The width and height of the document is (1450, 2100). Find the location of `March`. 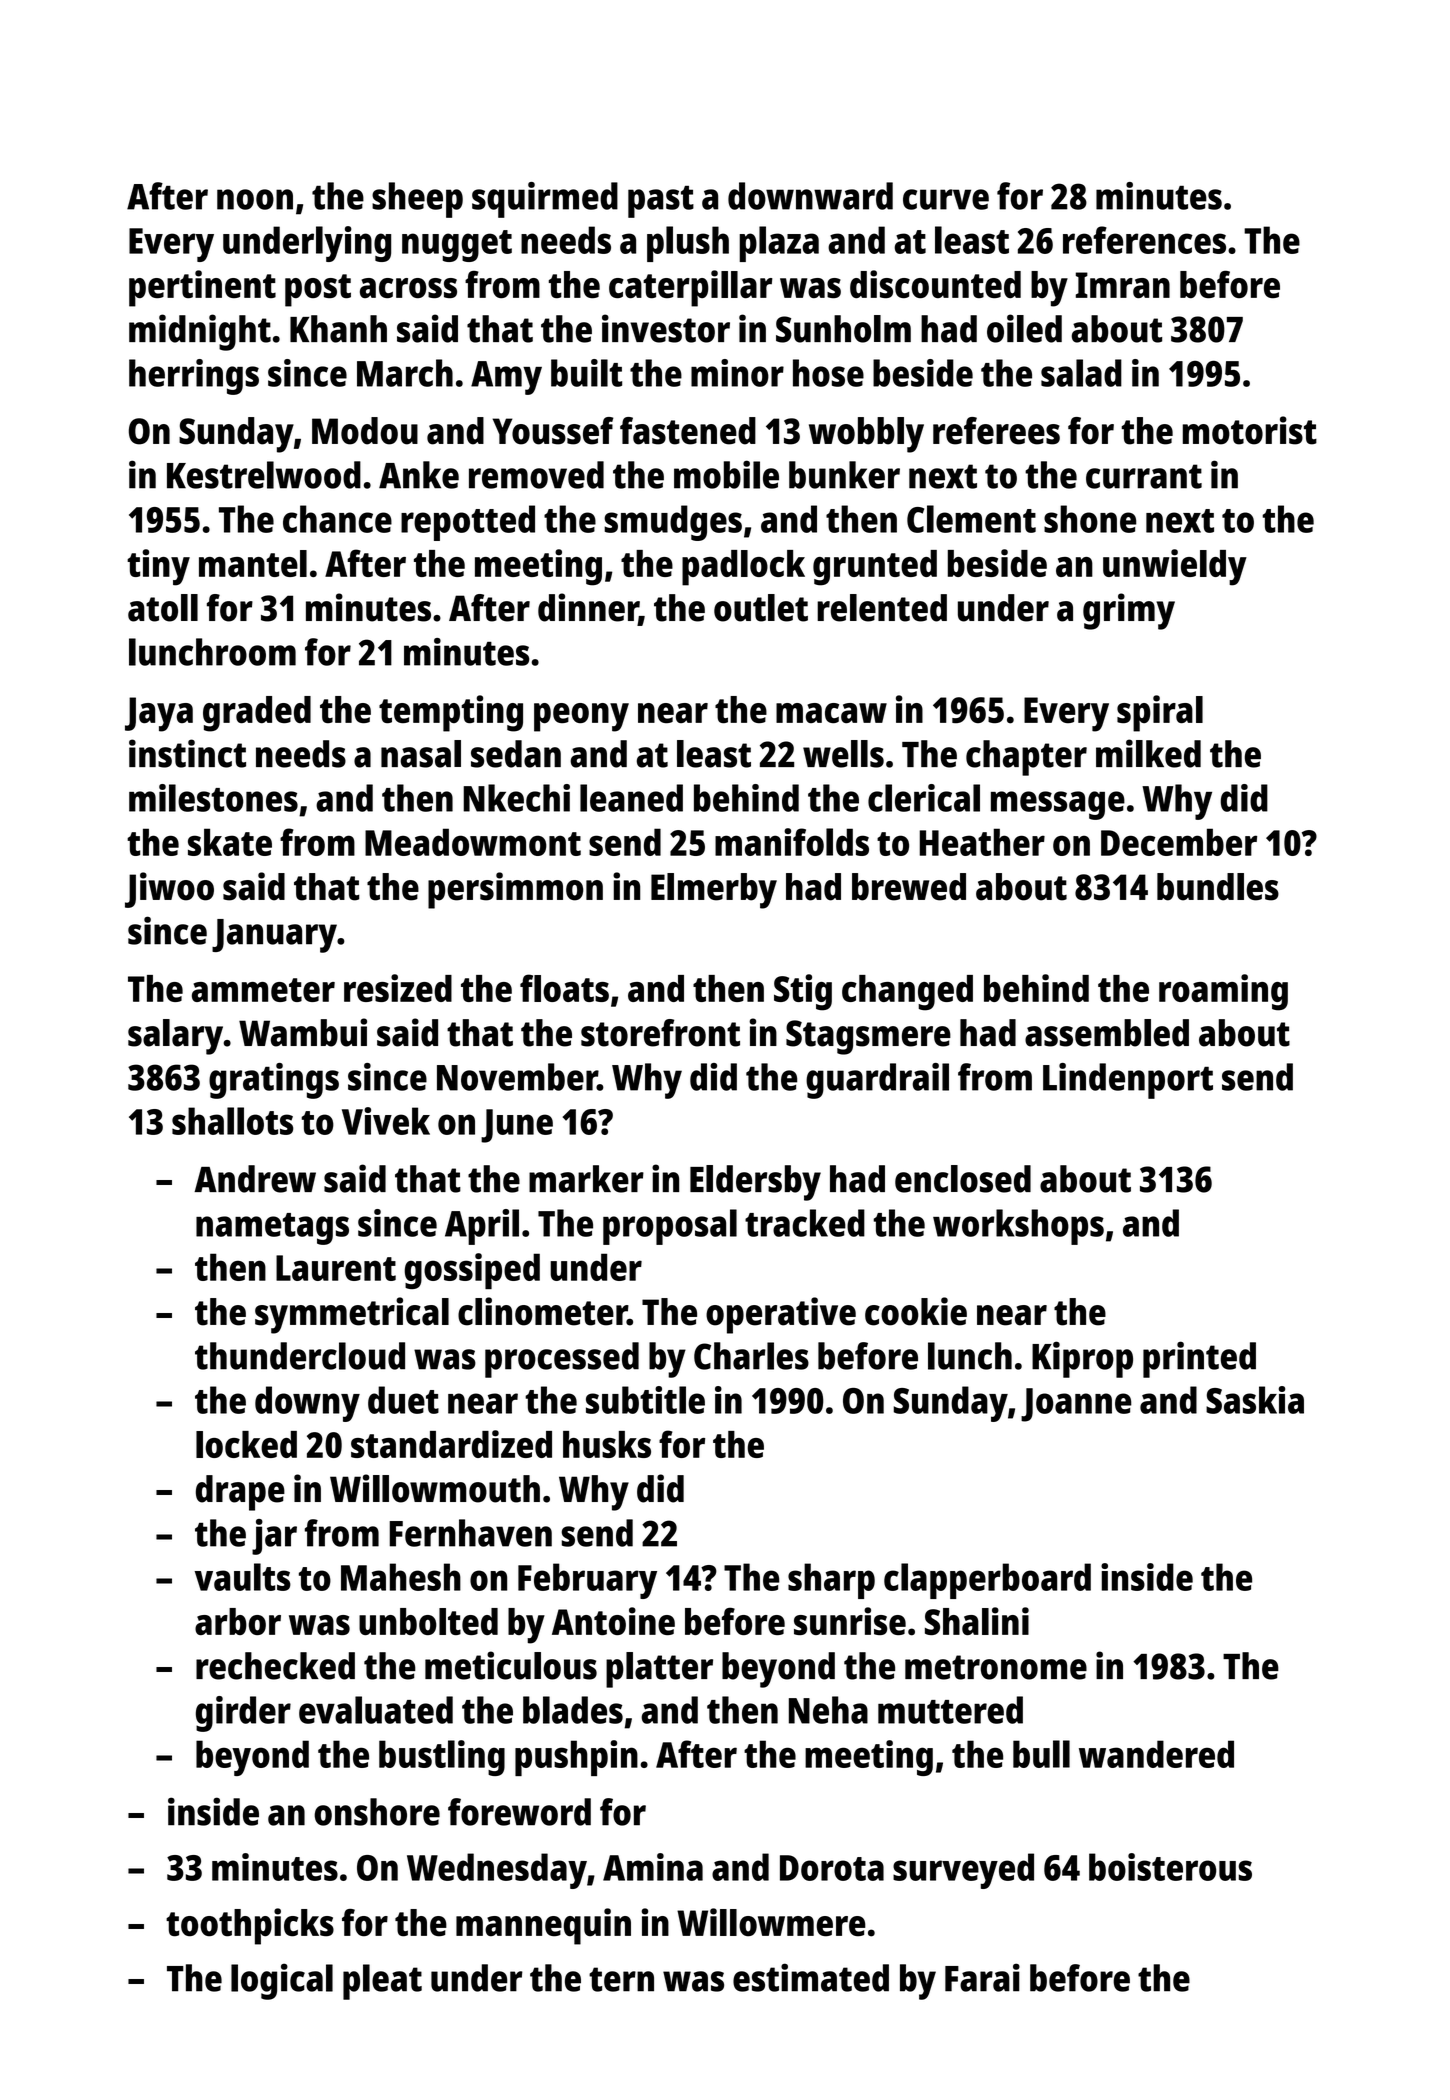

March is located at coordinates (405, 373).
